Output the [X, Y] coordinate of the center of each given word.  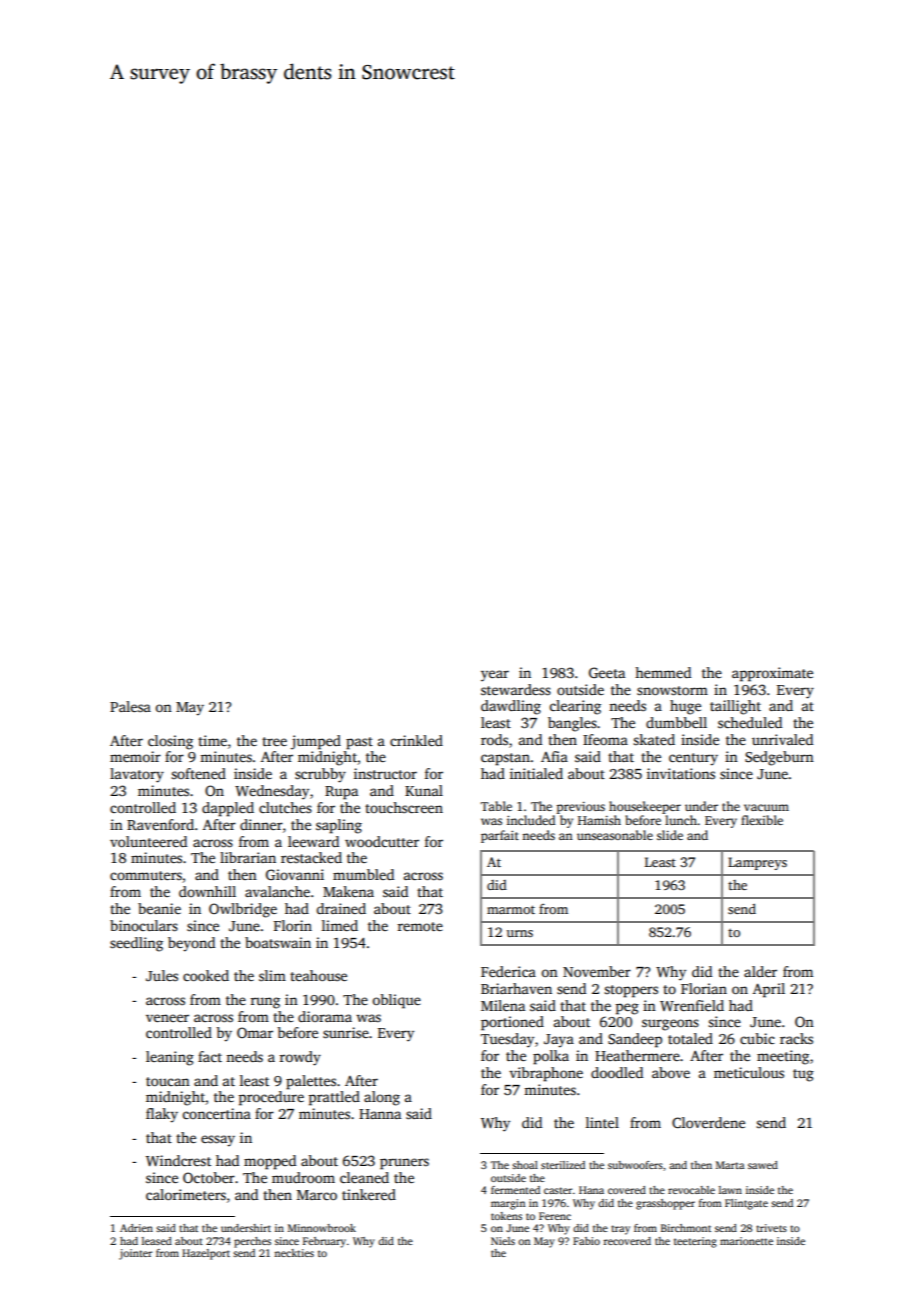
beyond [191, 944]
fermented [515, 1190]
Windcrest [178, 1160]
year [495, 676]
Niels [503, 1241]
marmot [511, 909]
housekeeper [645, 807]
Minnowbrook [322, 1228]
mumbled [363, 874]
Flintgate [746, 1204]
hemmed [663, 672]
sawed [763, 1165]
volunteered [148, 841]
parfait [500, 836]
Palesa [130, 706]
